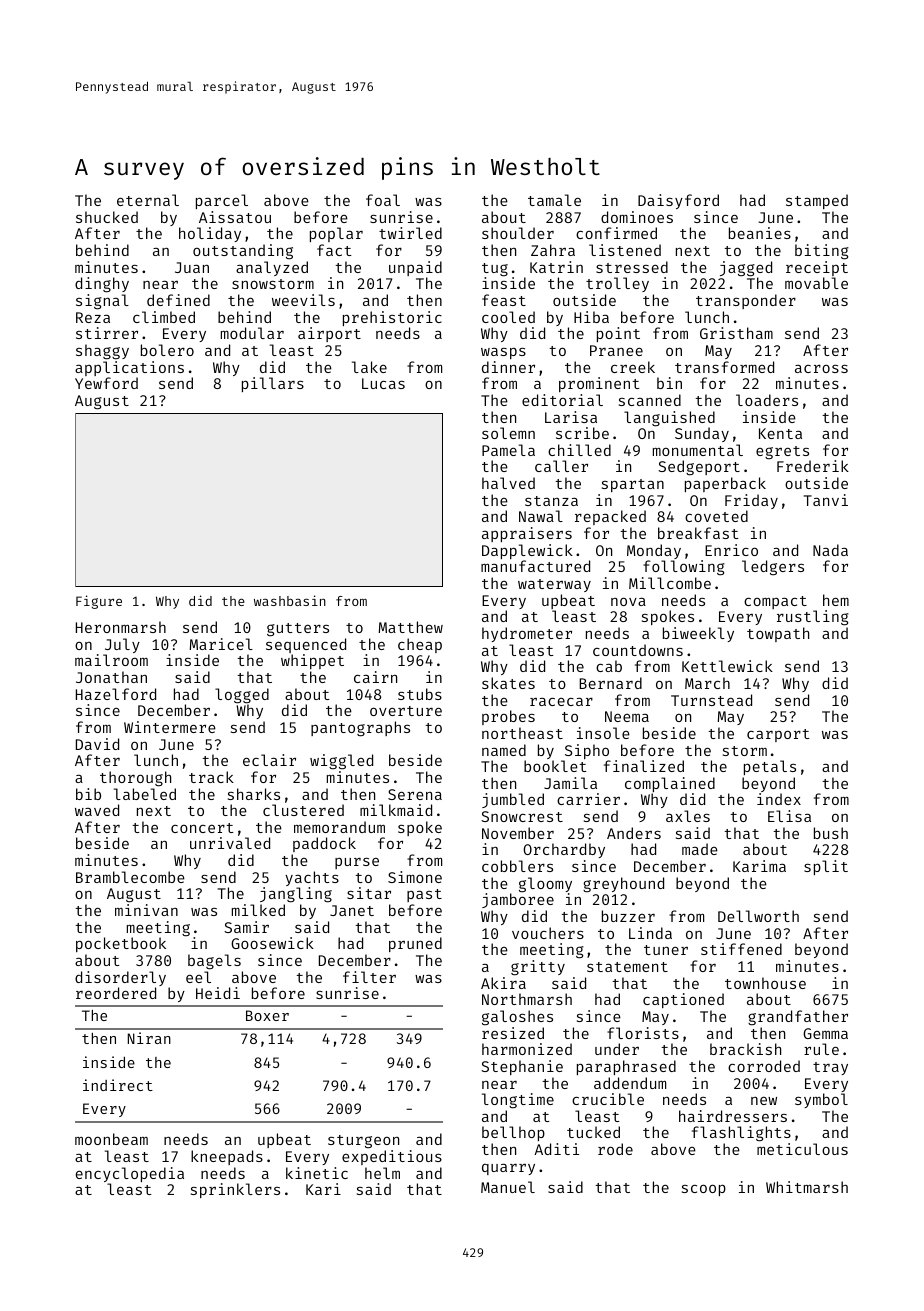  I want to click on Manuel, so click(508, 1187).
